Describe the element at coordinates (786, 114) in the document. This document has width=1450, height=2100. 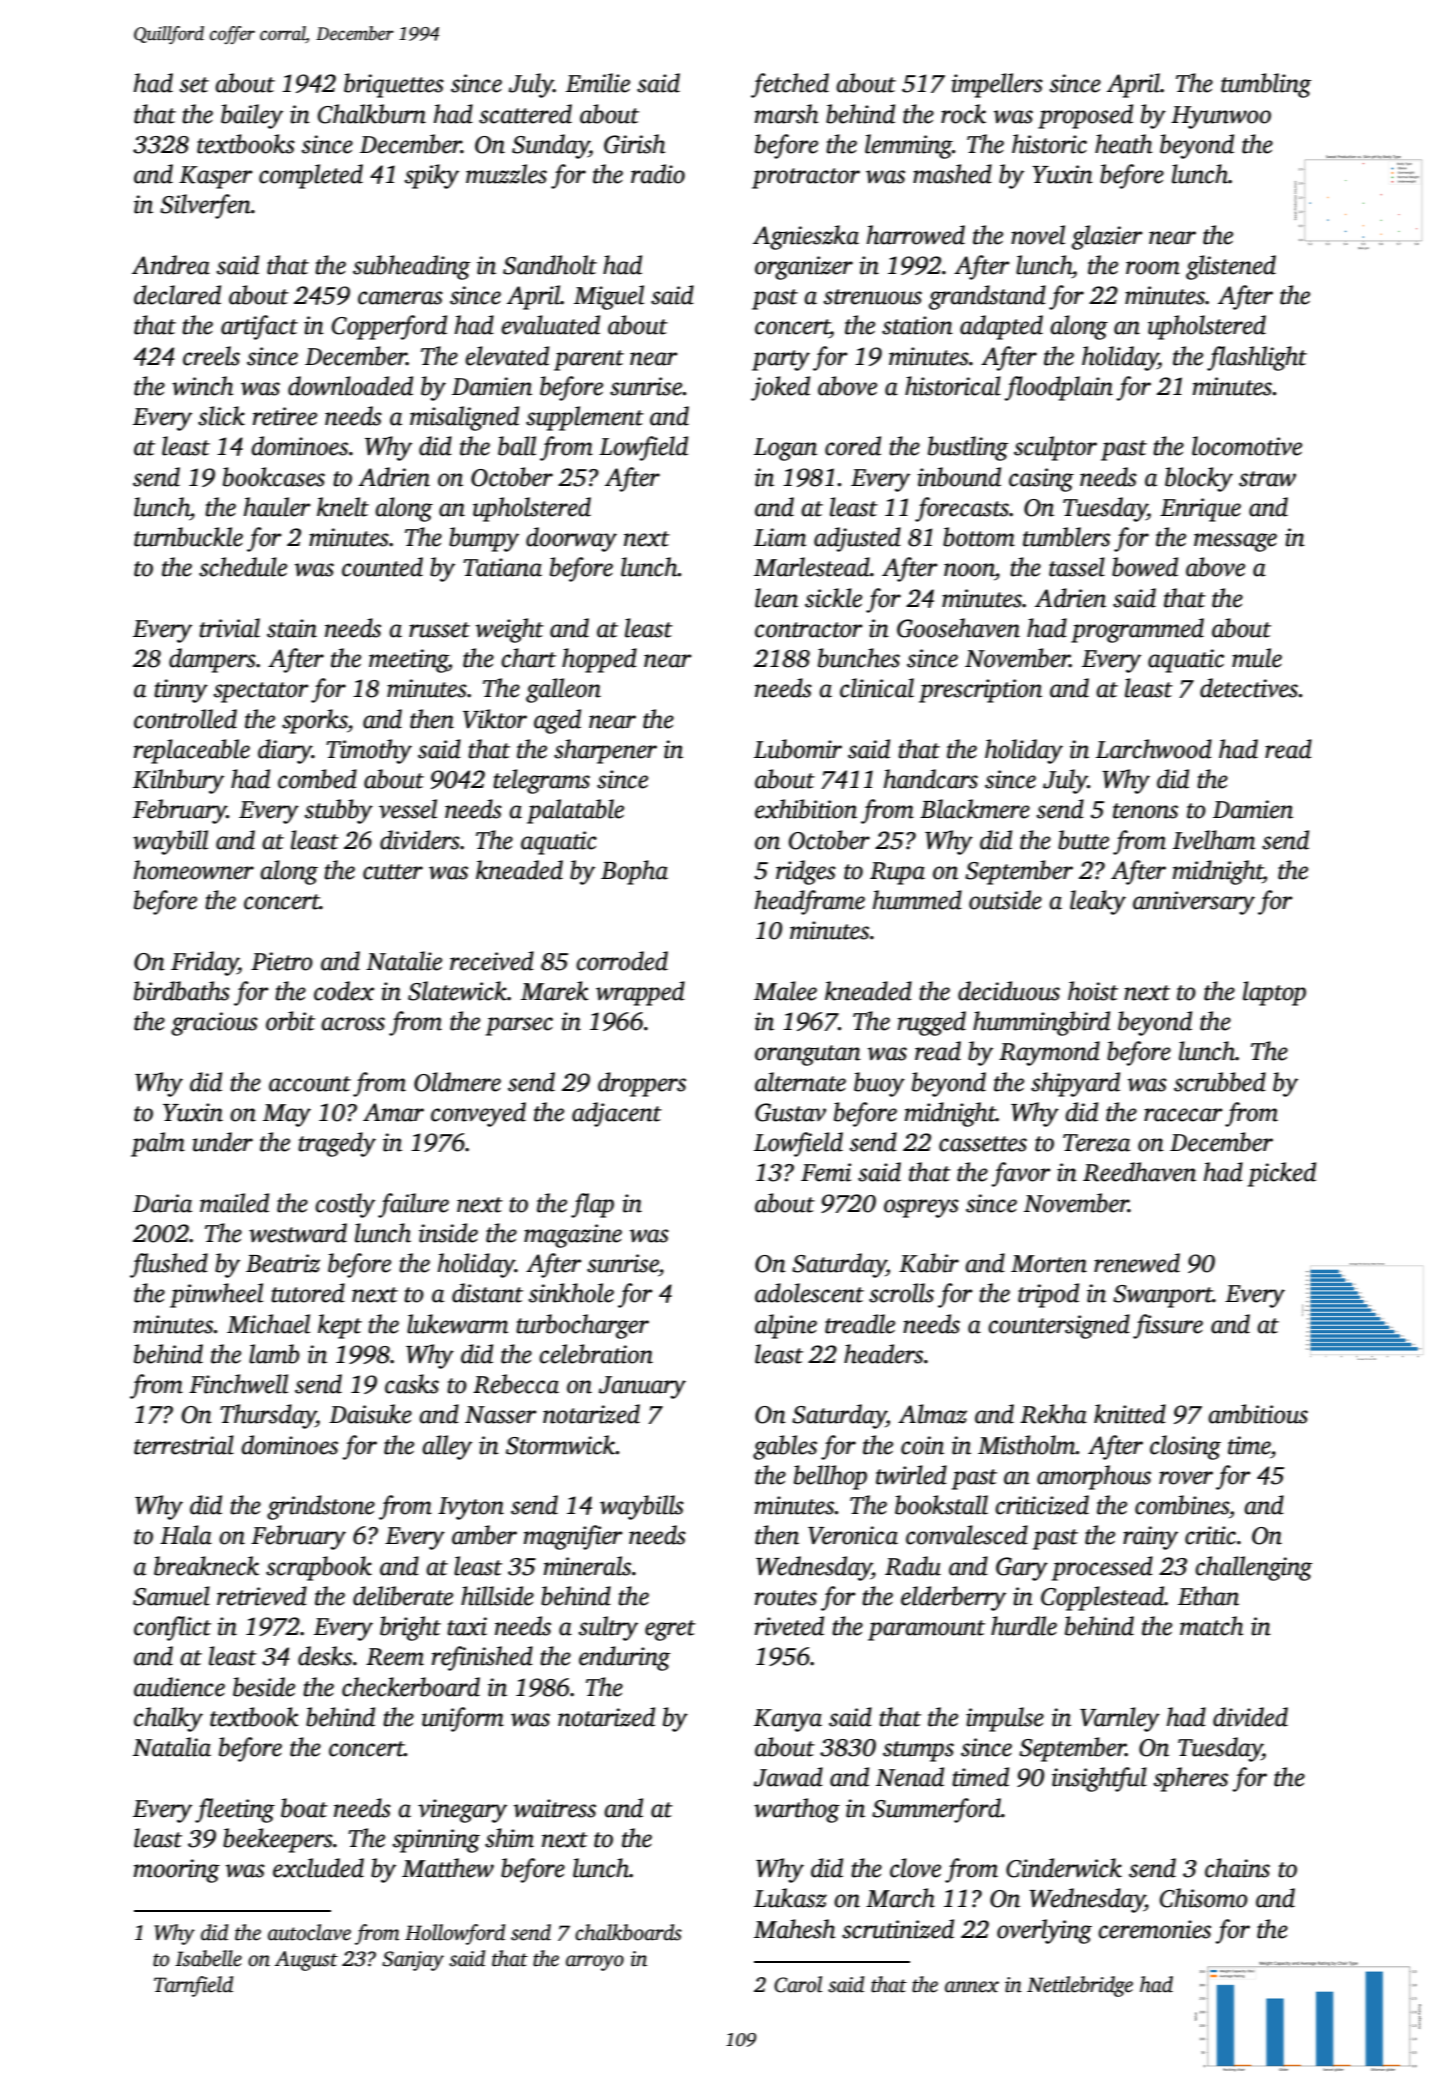
I see `marsh` at that location.
